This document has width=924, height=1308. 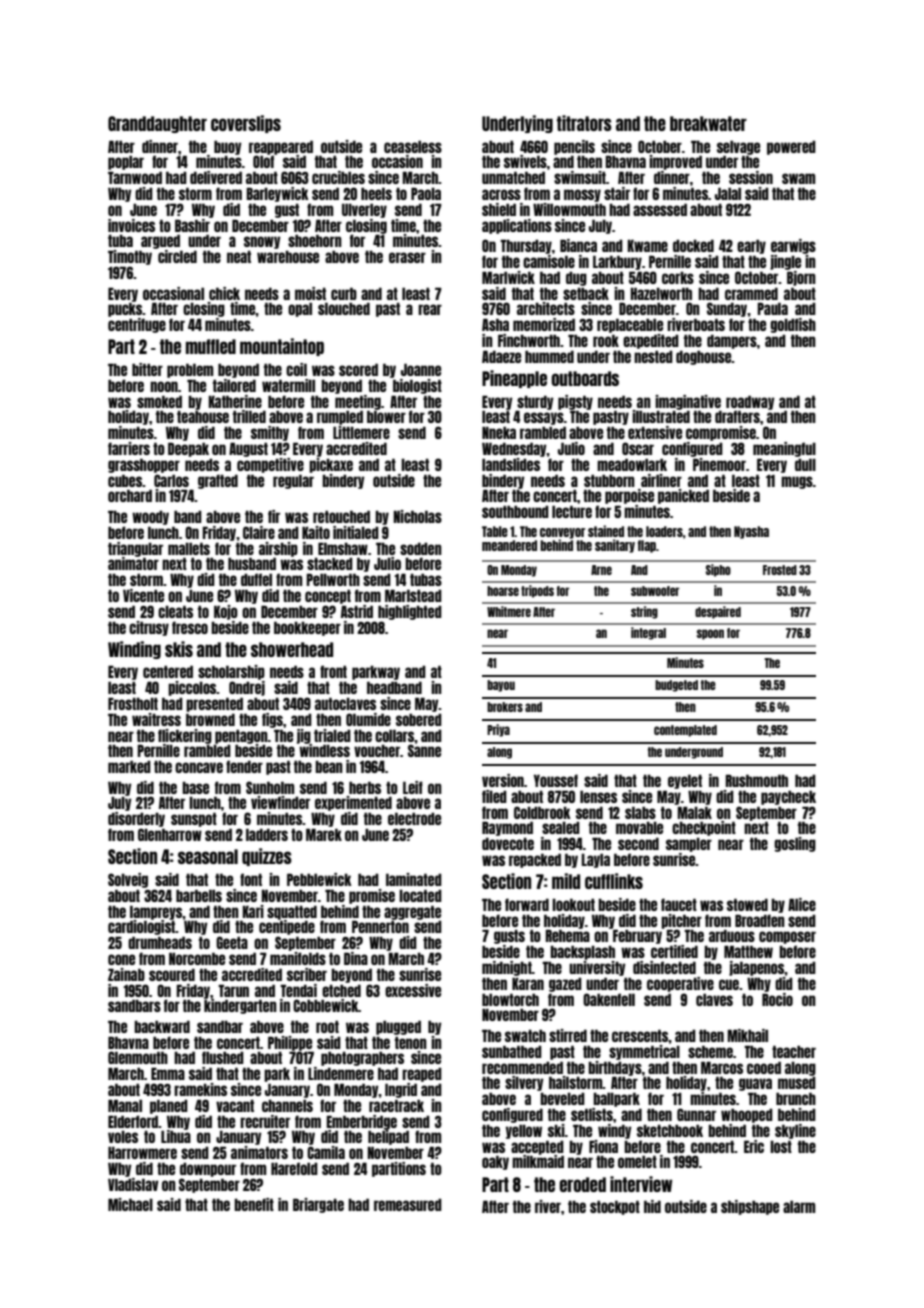 What do you see at coordinates (125, 1105) in the document?
I see `Manal` at bounding box center [125, 1105].
